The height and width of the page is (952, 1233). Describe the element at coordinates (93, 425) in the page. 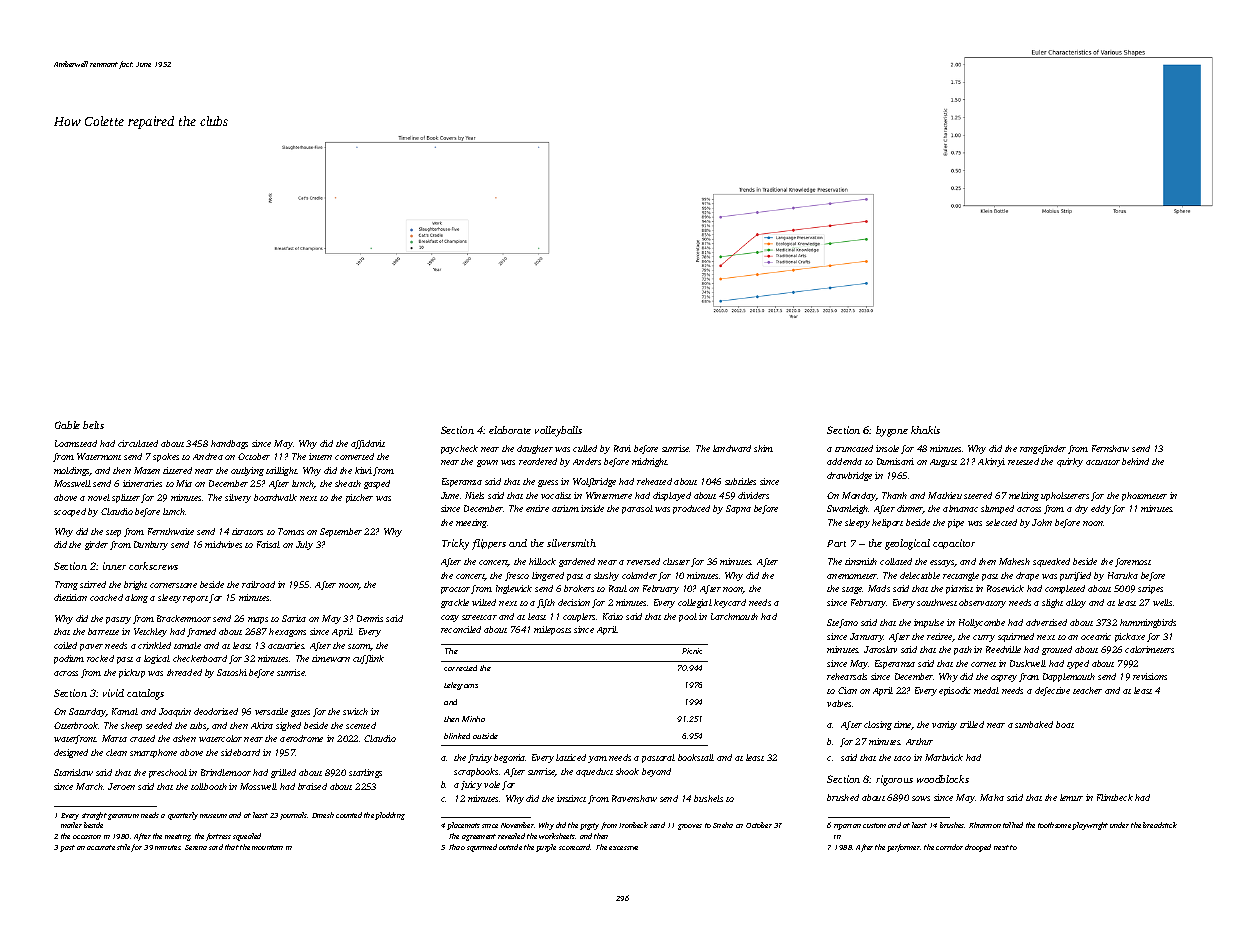

I see `belts` at that location.
